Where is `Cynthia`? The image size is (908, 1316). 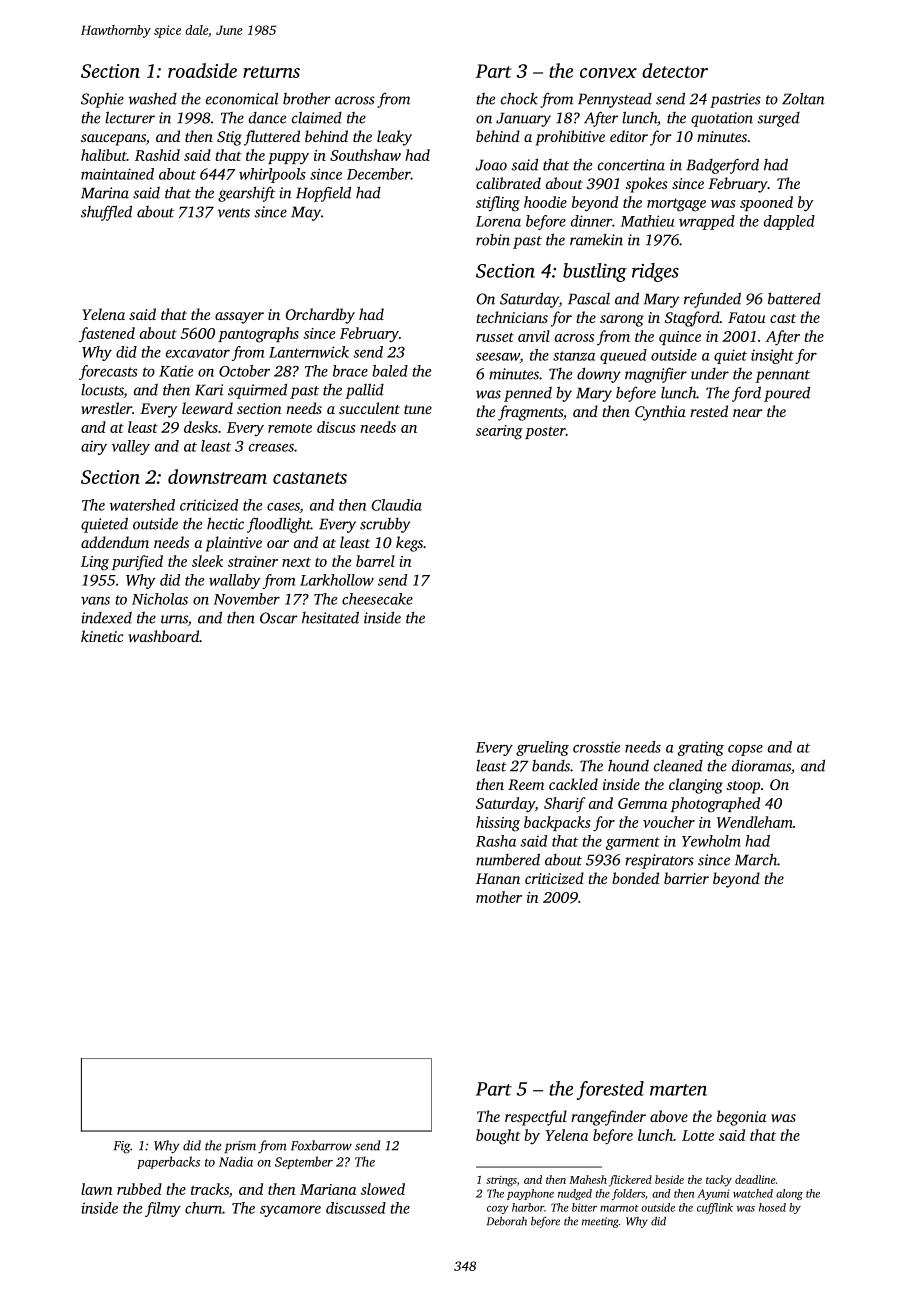 Cynthia is located at coordinates (660, 413).
